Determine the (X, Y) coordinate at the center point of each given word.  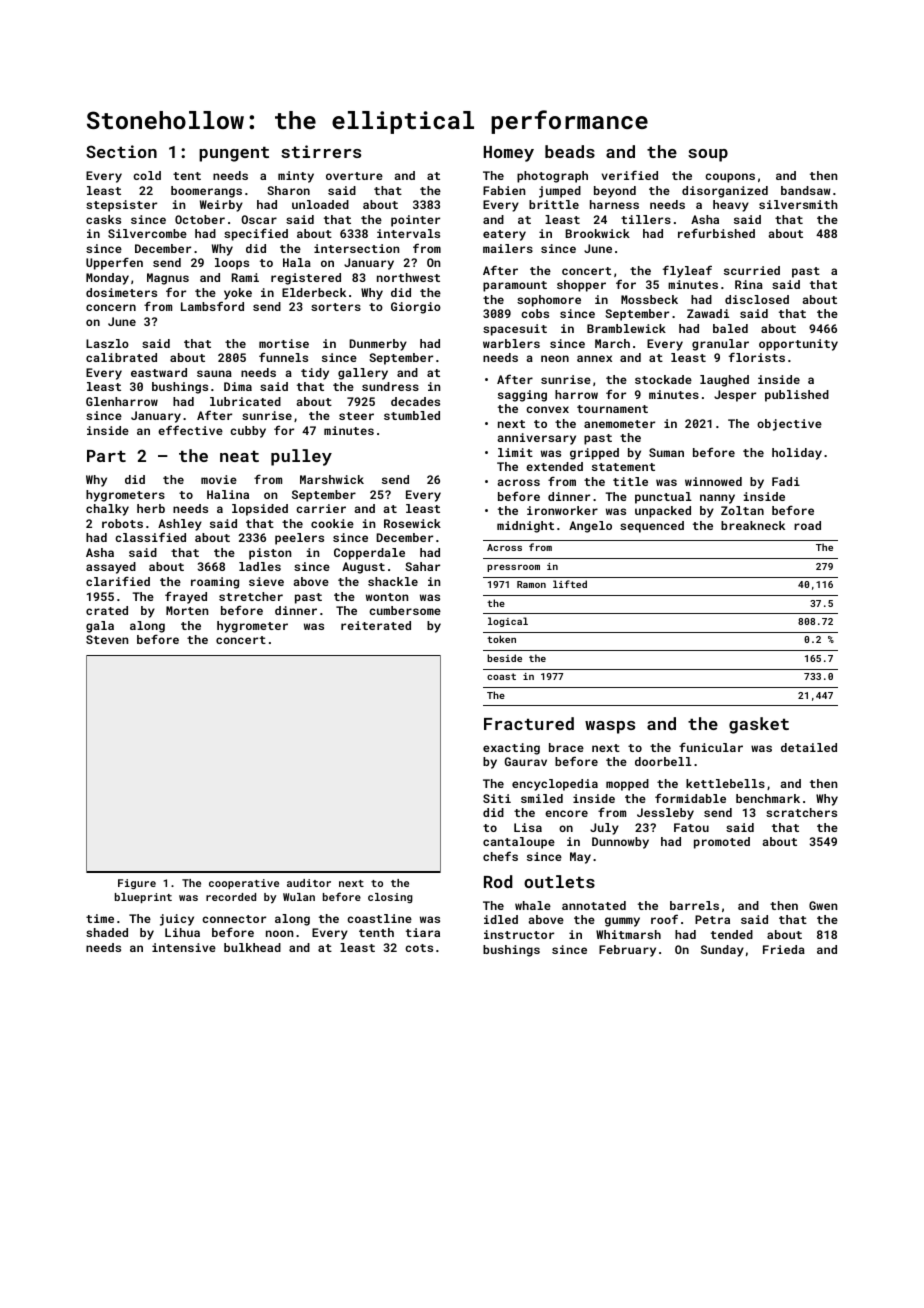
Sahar (422, 566)
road (807, 525)
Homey (509, 154)
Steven (107, 639)
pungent (234, 154)
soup (708, 155)
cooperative (244, 884)
